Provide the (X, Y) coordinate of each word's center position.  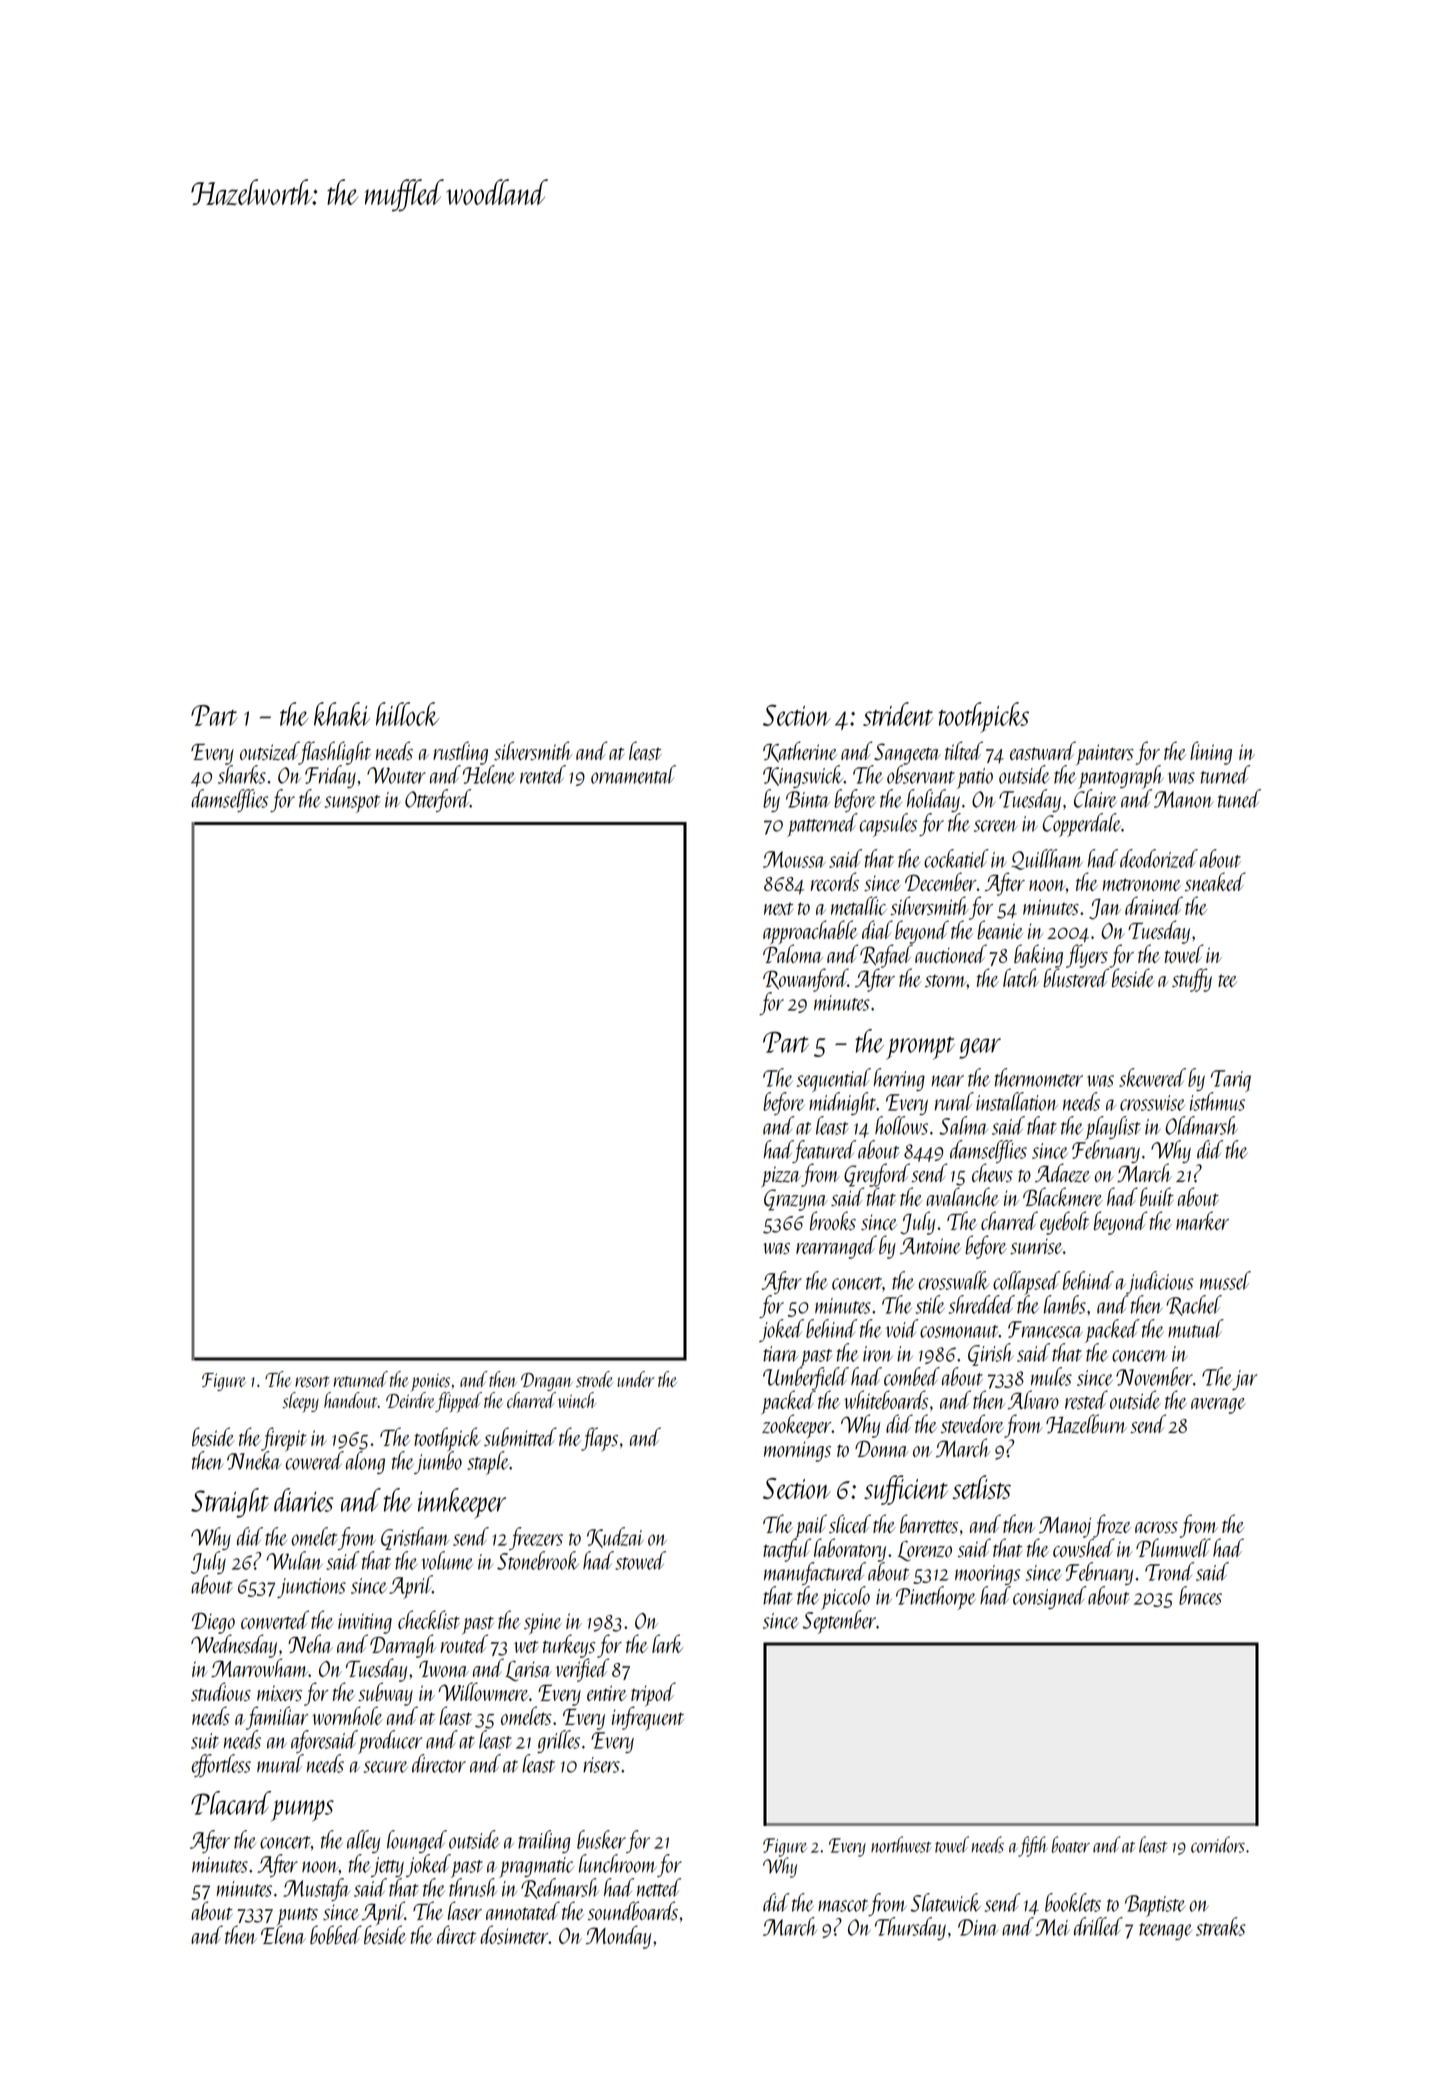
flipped (458, 1402)
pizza (781, 1177)
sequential (834, 1080)
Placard (231, 1803)
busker (601, 1839)
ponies (430, 1382)
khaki (342, 714)
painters (1105, 754)
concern (1139, 1356)
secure (386, 1767)
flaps (599, 1439)
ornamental (633, 774)
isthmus (1217, 1101)
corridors (1218, 1844)
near (948, 1081)
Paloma (793, 954)
